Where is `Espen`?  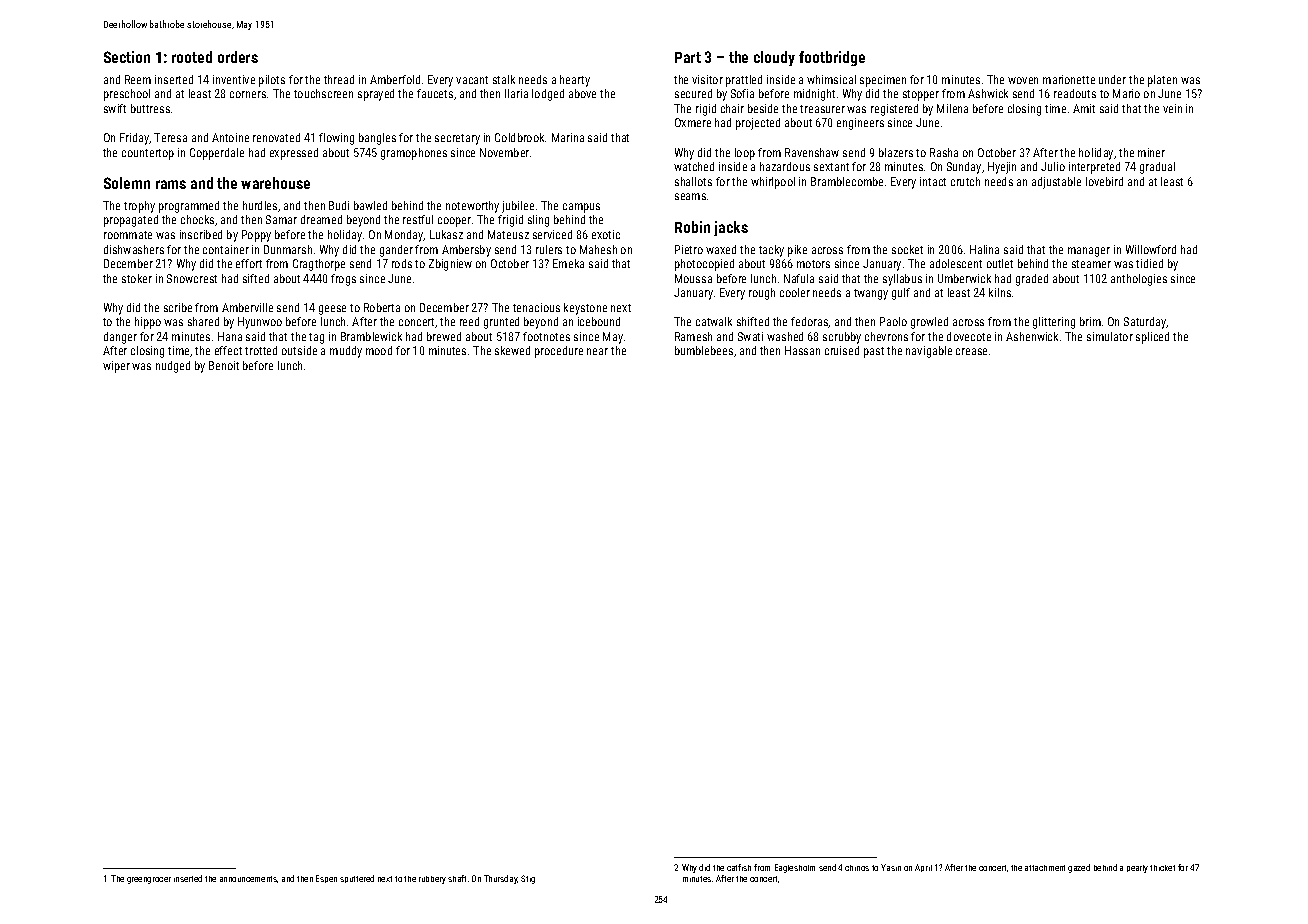 Espen is located at coordinates (326, 879).
